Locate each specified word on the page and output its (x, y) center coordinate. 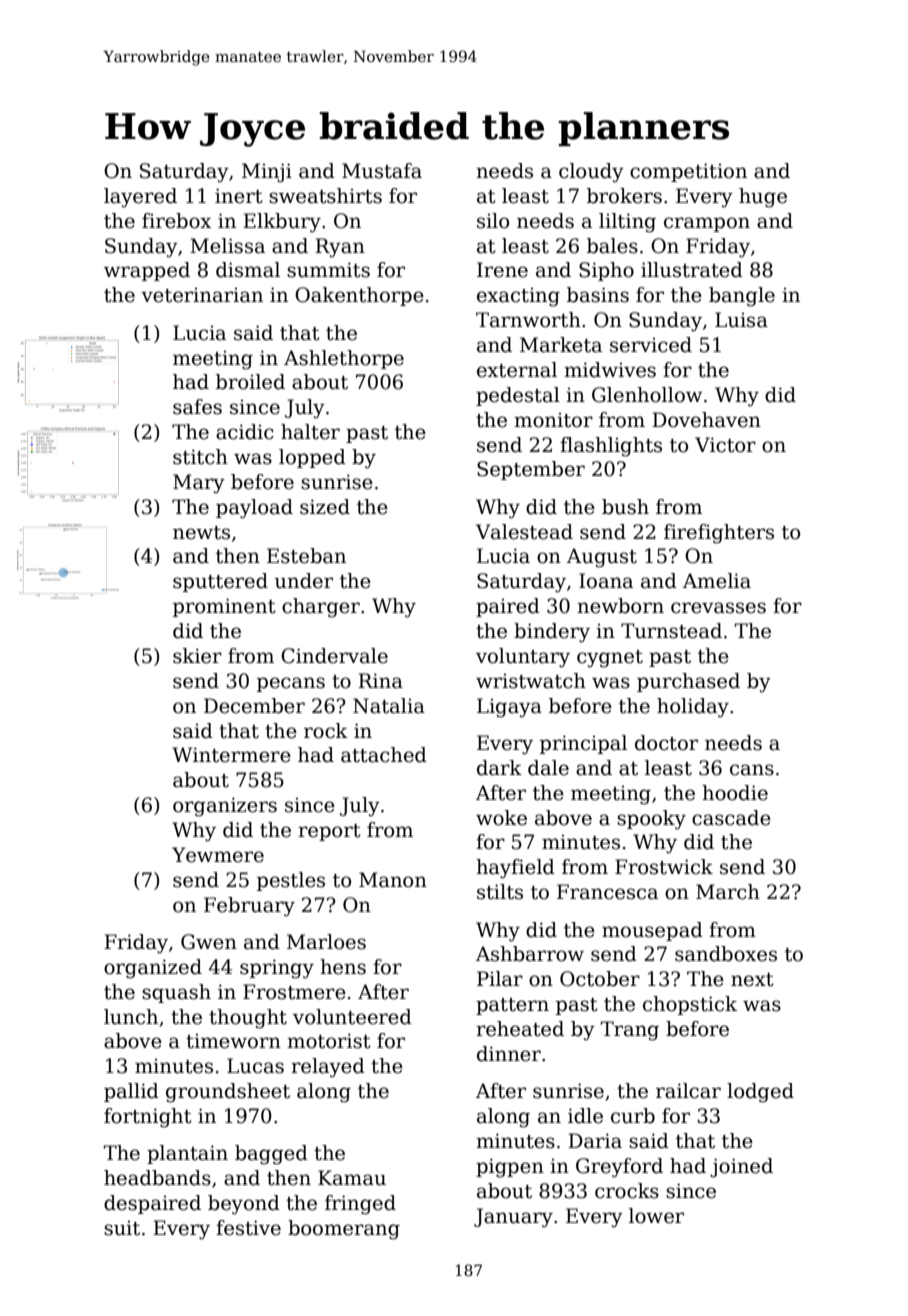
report (329, 832)
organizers (225, 807)
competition (688, 172)
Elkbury (282, 223)
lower (656, 1216)
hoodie (735, 793)
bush (625, 507)
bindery (552, 633)
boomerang (344, 1230)
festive (248, 1228)
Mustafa (382, 171)
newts (201, 533)
